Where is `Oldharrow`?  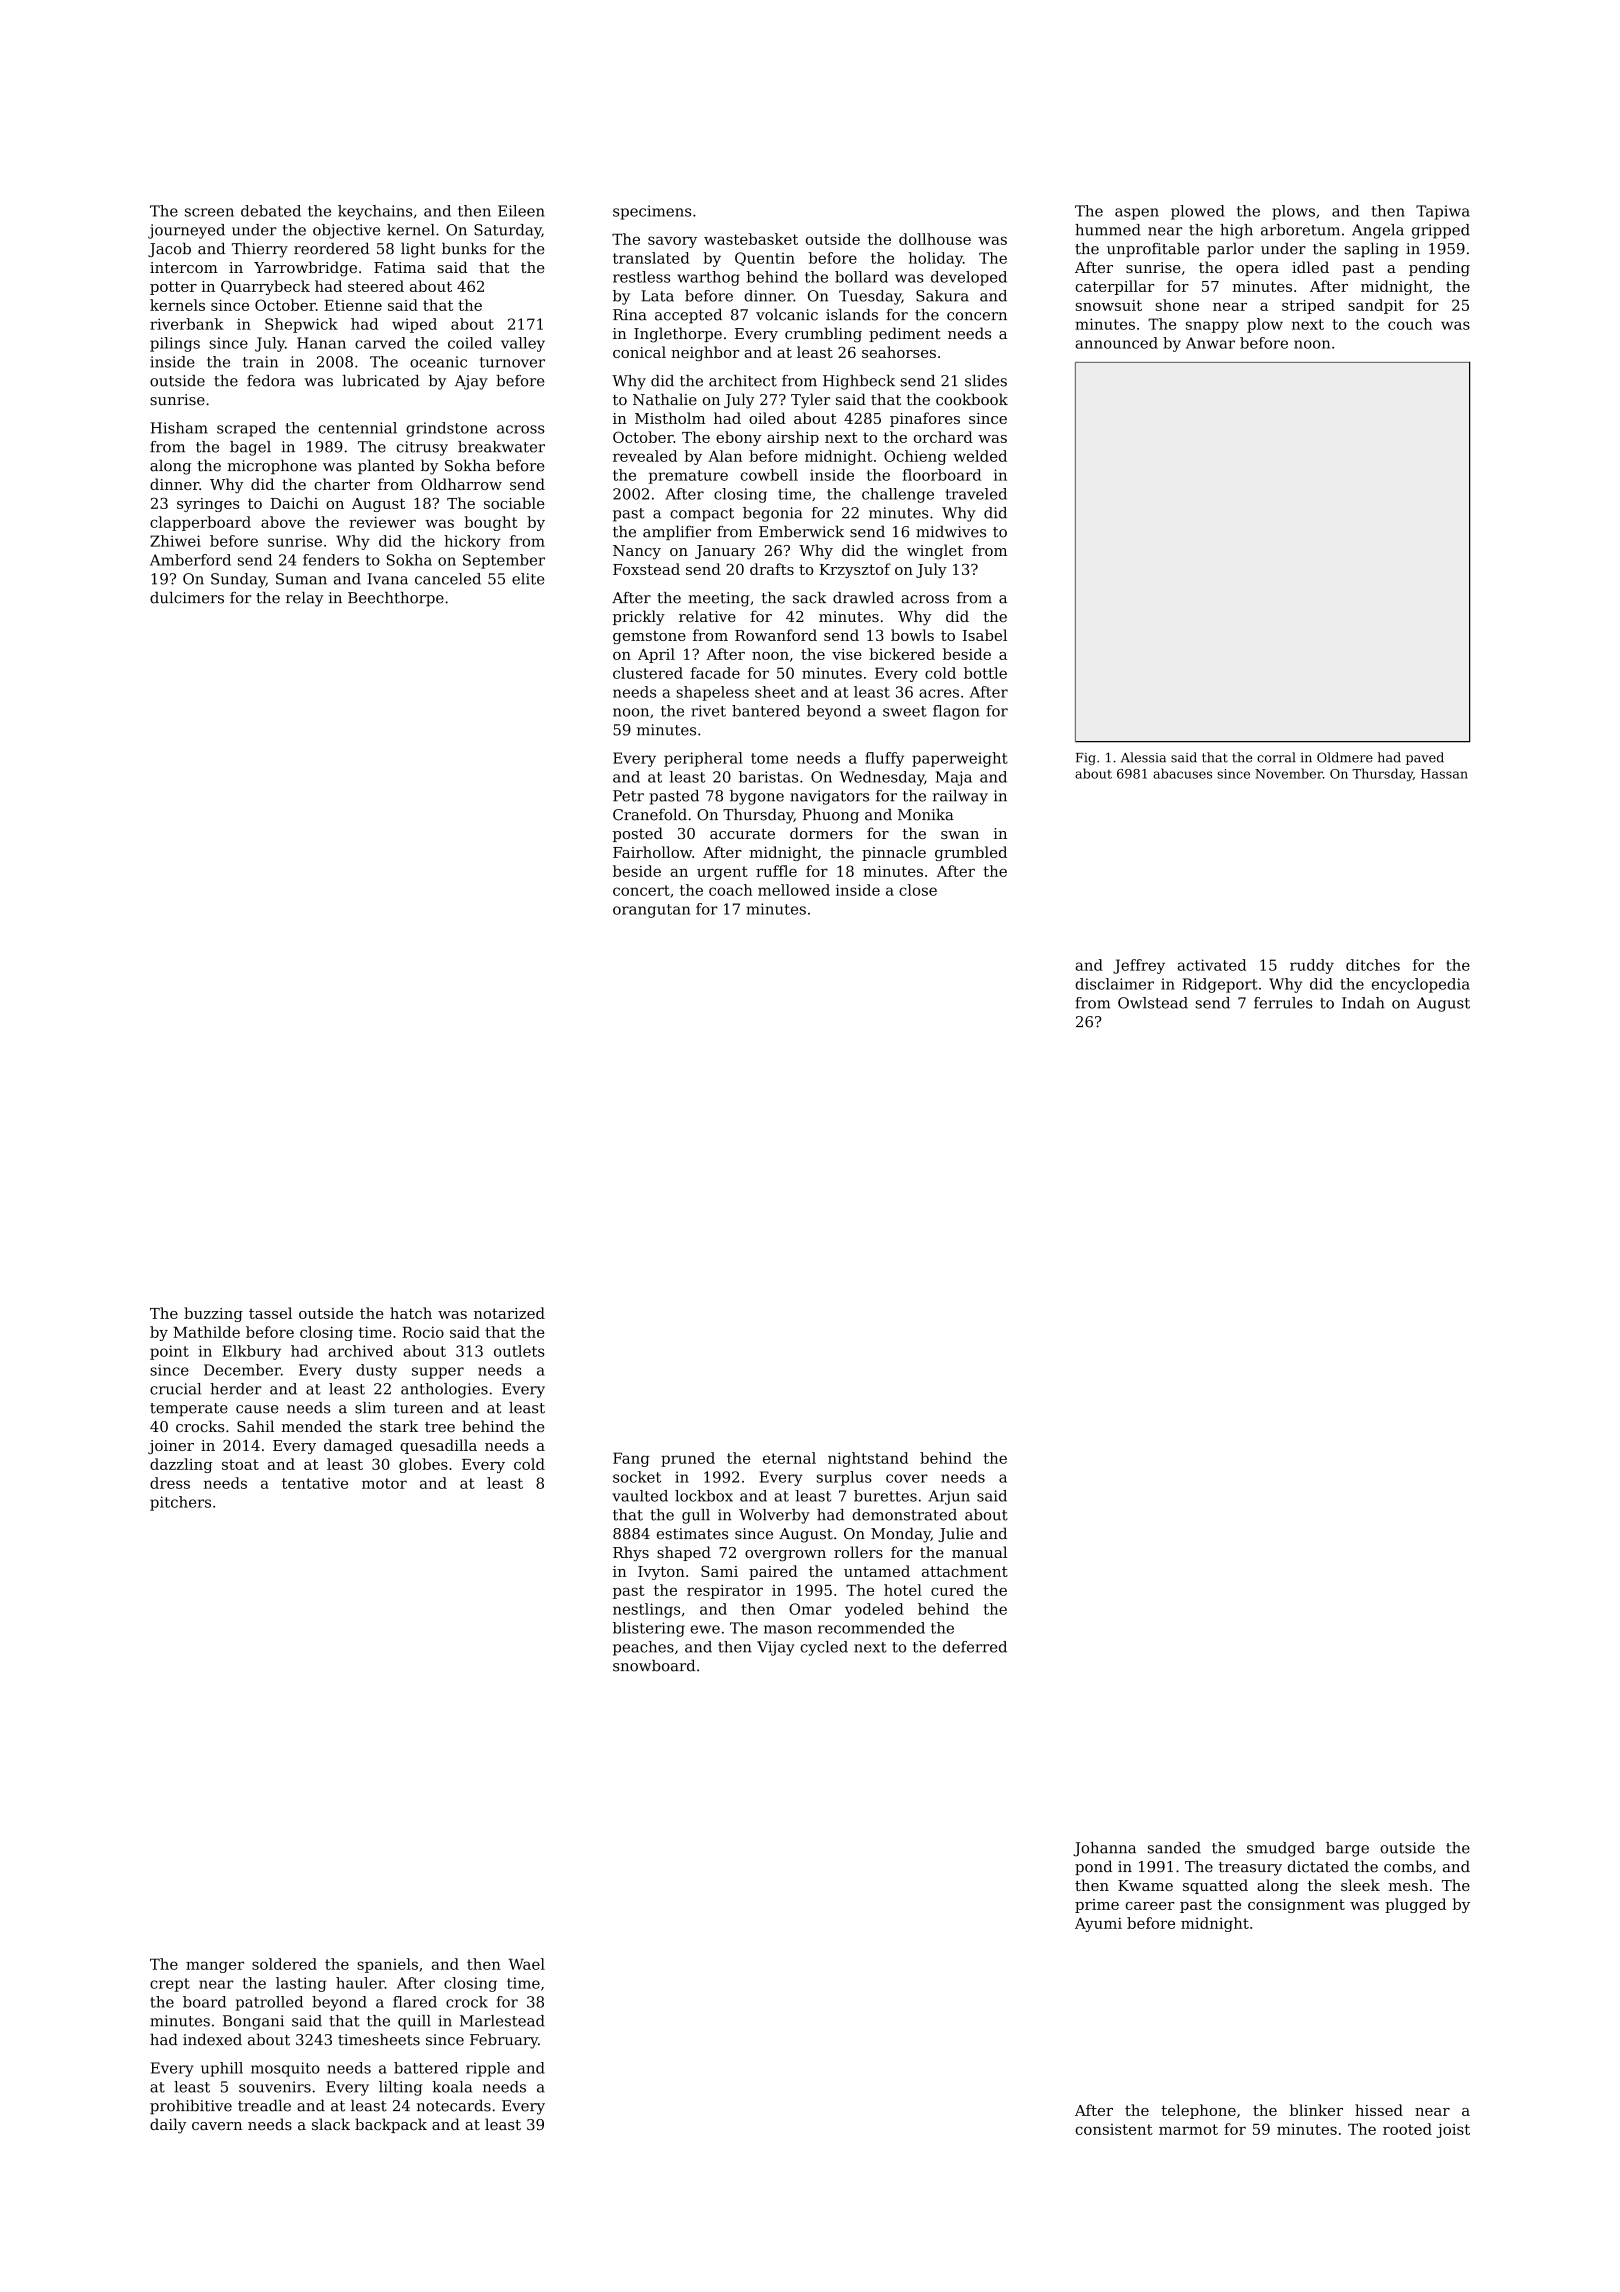 Oldharrow is located at coordinates (461, 484).
